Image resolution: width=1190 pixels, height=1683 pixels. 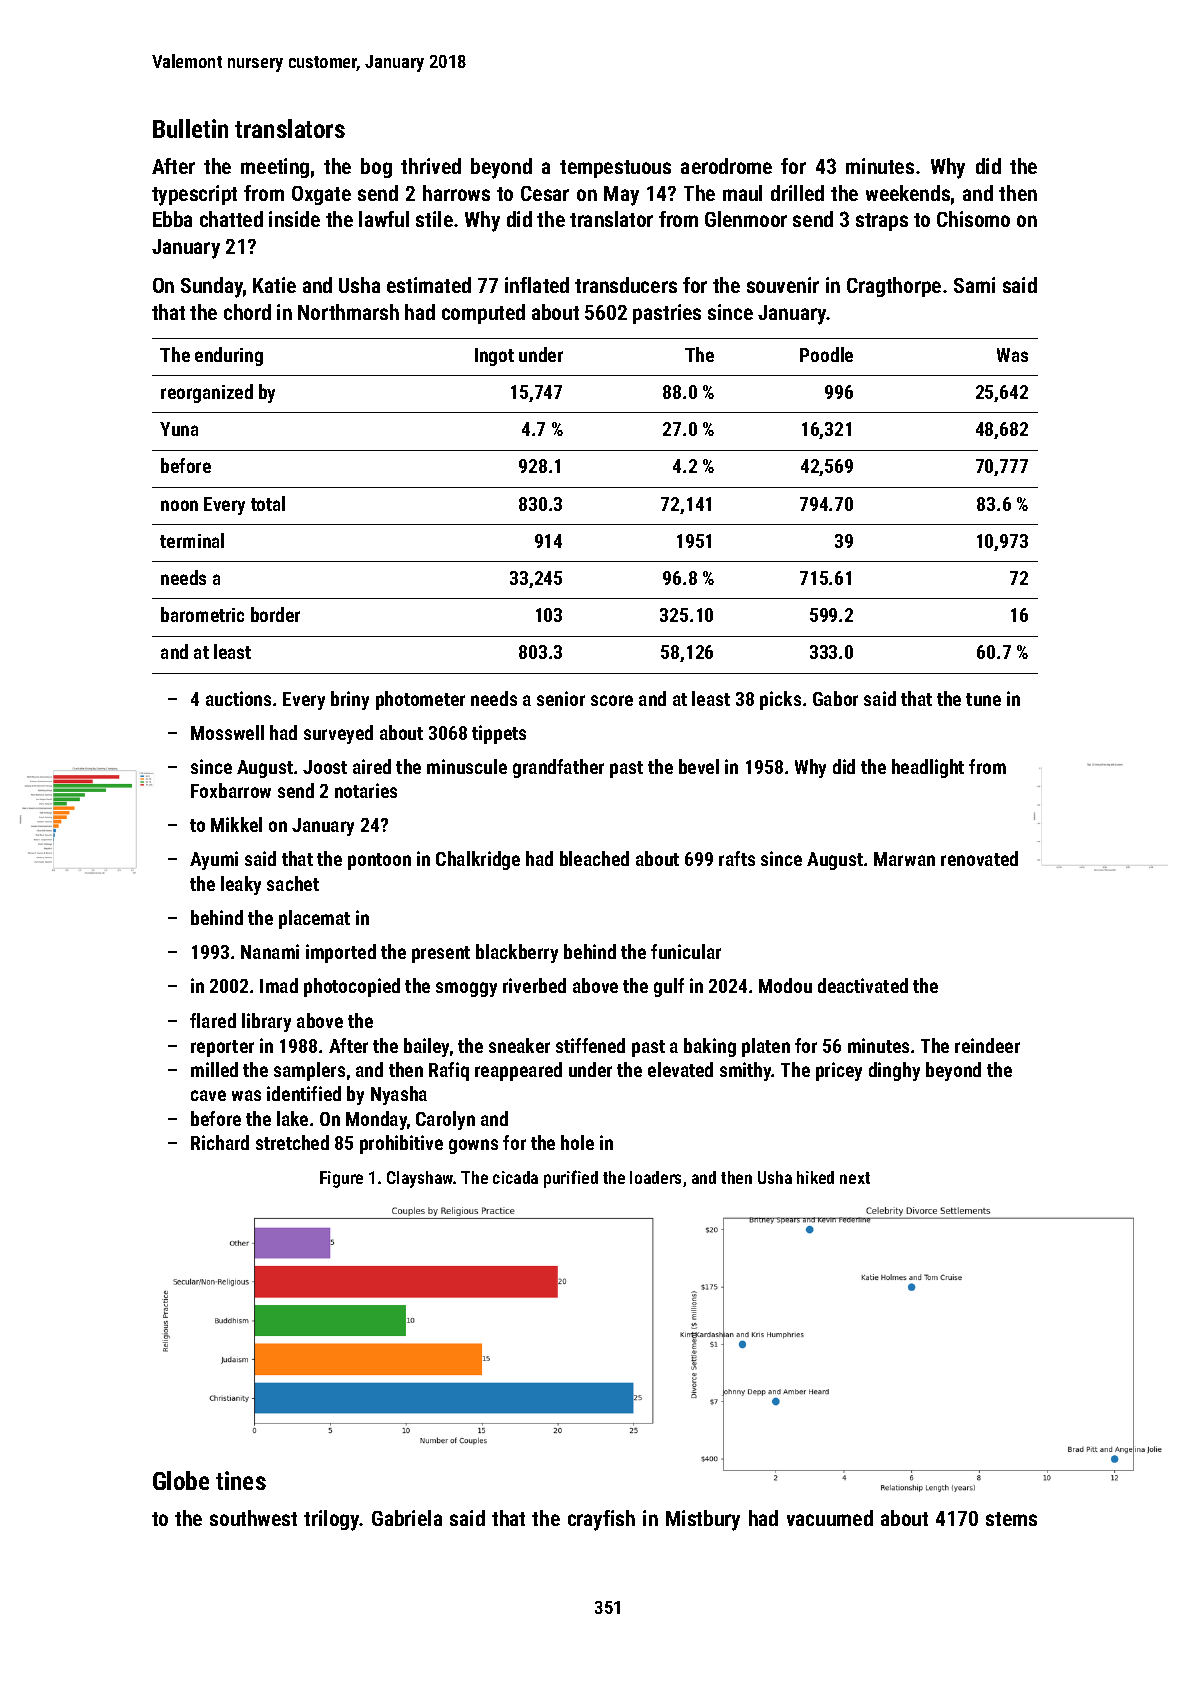 I want to click on next, so click(x=855, y=1178).
